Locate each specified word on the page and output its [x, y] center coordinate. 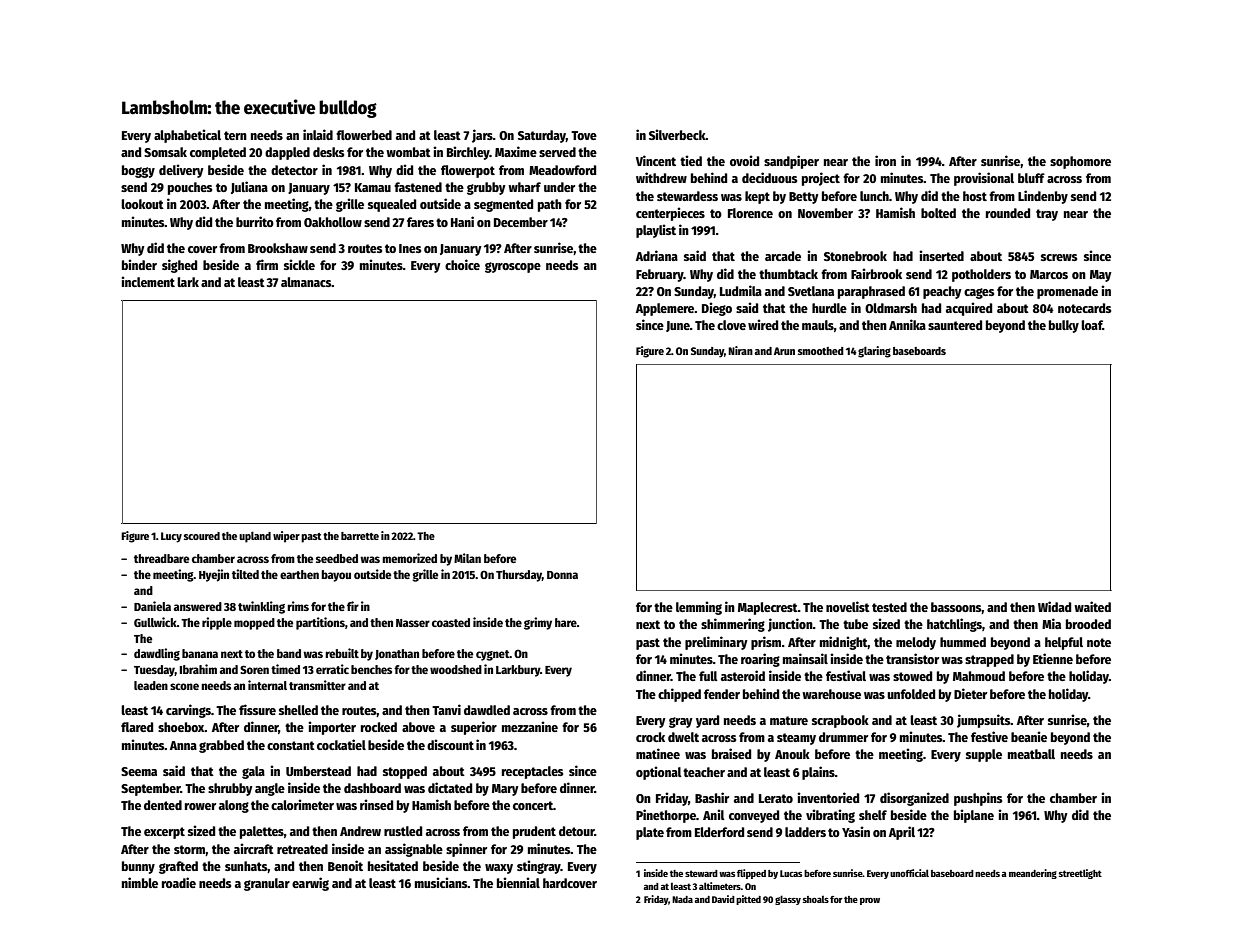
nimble [140, 882]
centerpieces [670, 214]
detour [577, 831]
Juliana [249, 187]
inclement [148, 281]
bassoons [956, 608]
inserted [941, 255]
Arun [784, 351]
